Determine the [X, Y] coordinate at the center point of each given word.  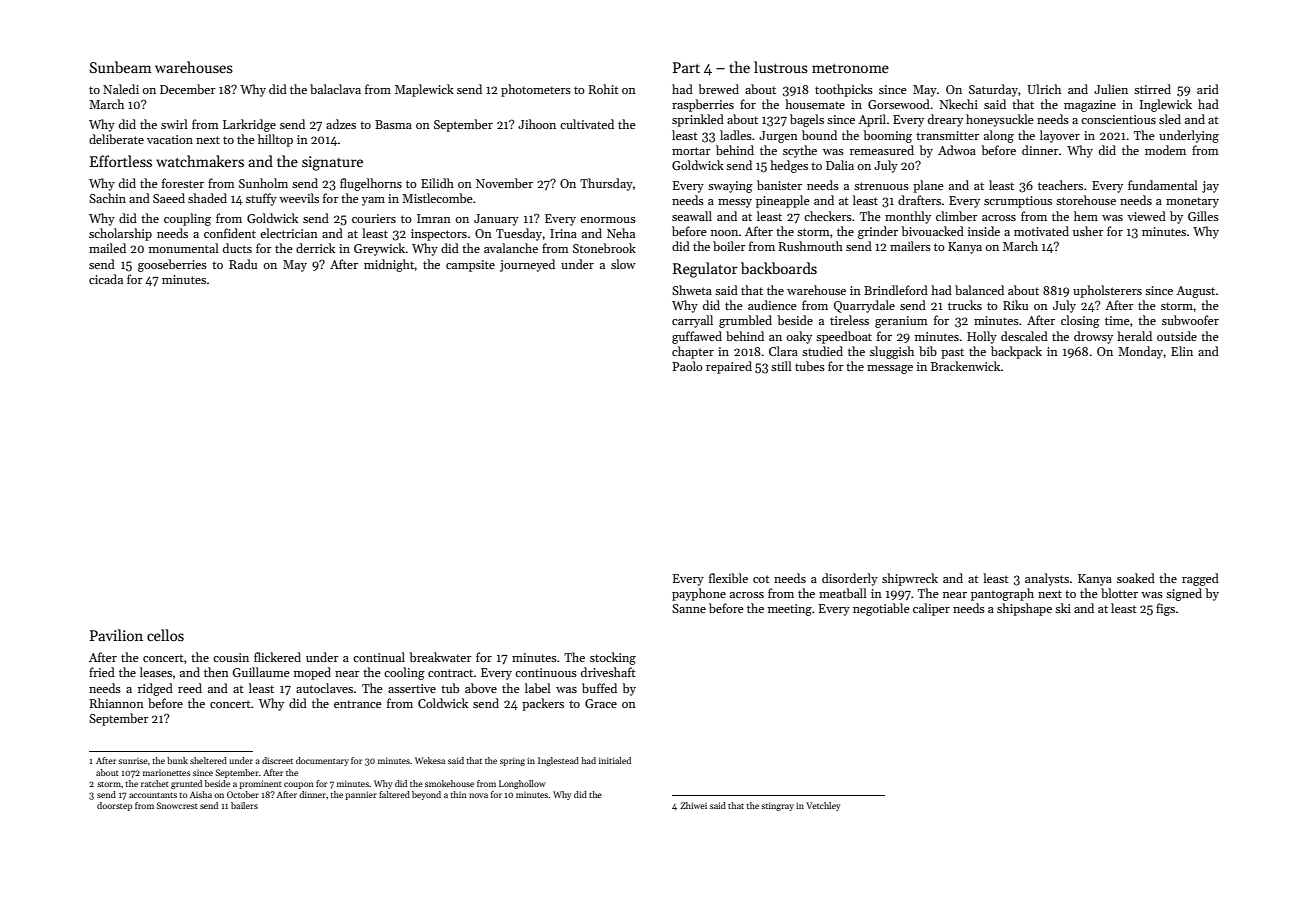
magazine [1090, 106]
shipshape [1024, 609]
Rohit [603, 89]
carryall [692, 321]
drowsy [1093, 337]
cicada [106, 279]
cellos [165, 635]
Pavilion [116, 635]
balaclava [335, 89]
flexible [728, 578]
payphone [699, 594]
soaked [1136, 578]
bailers [244, 805]
